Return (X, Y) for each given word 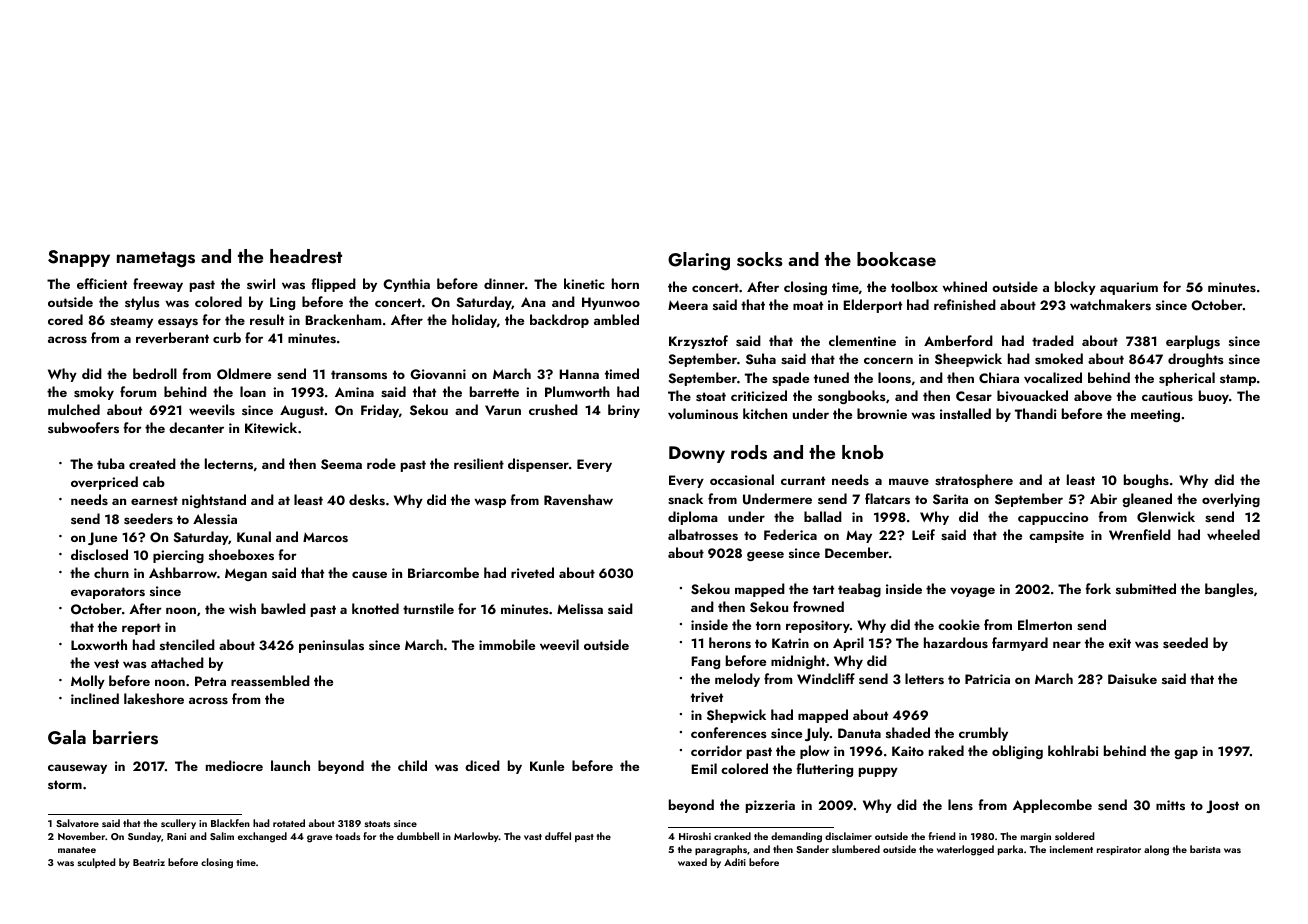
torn (768, 625)
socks (760, 259)
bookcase (896, 259)
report (141, 629)
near (1067, 644)
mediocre (234, 765)
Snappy (79, 258)
